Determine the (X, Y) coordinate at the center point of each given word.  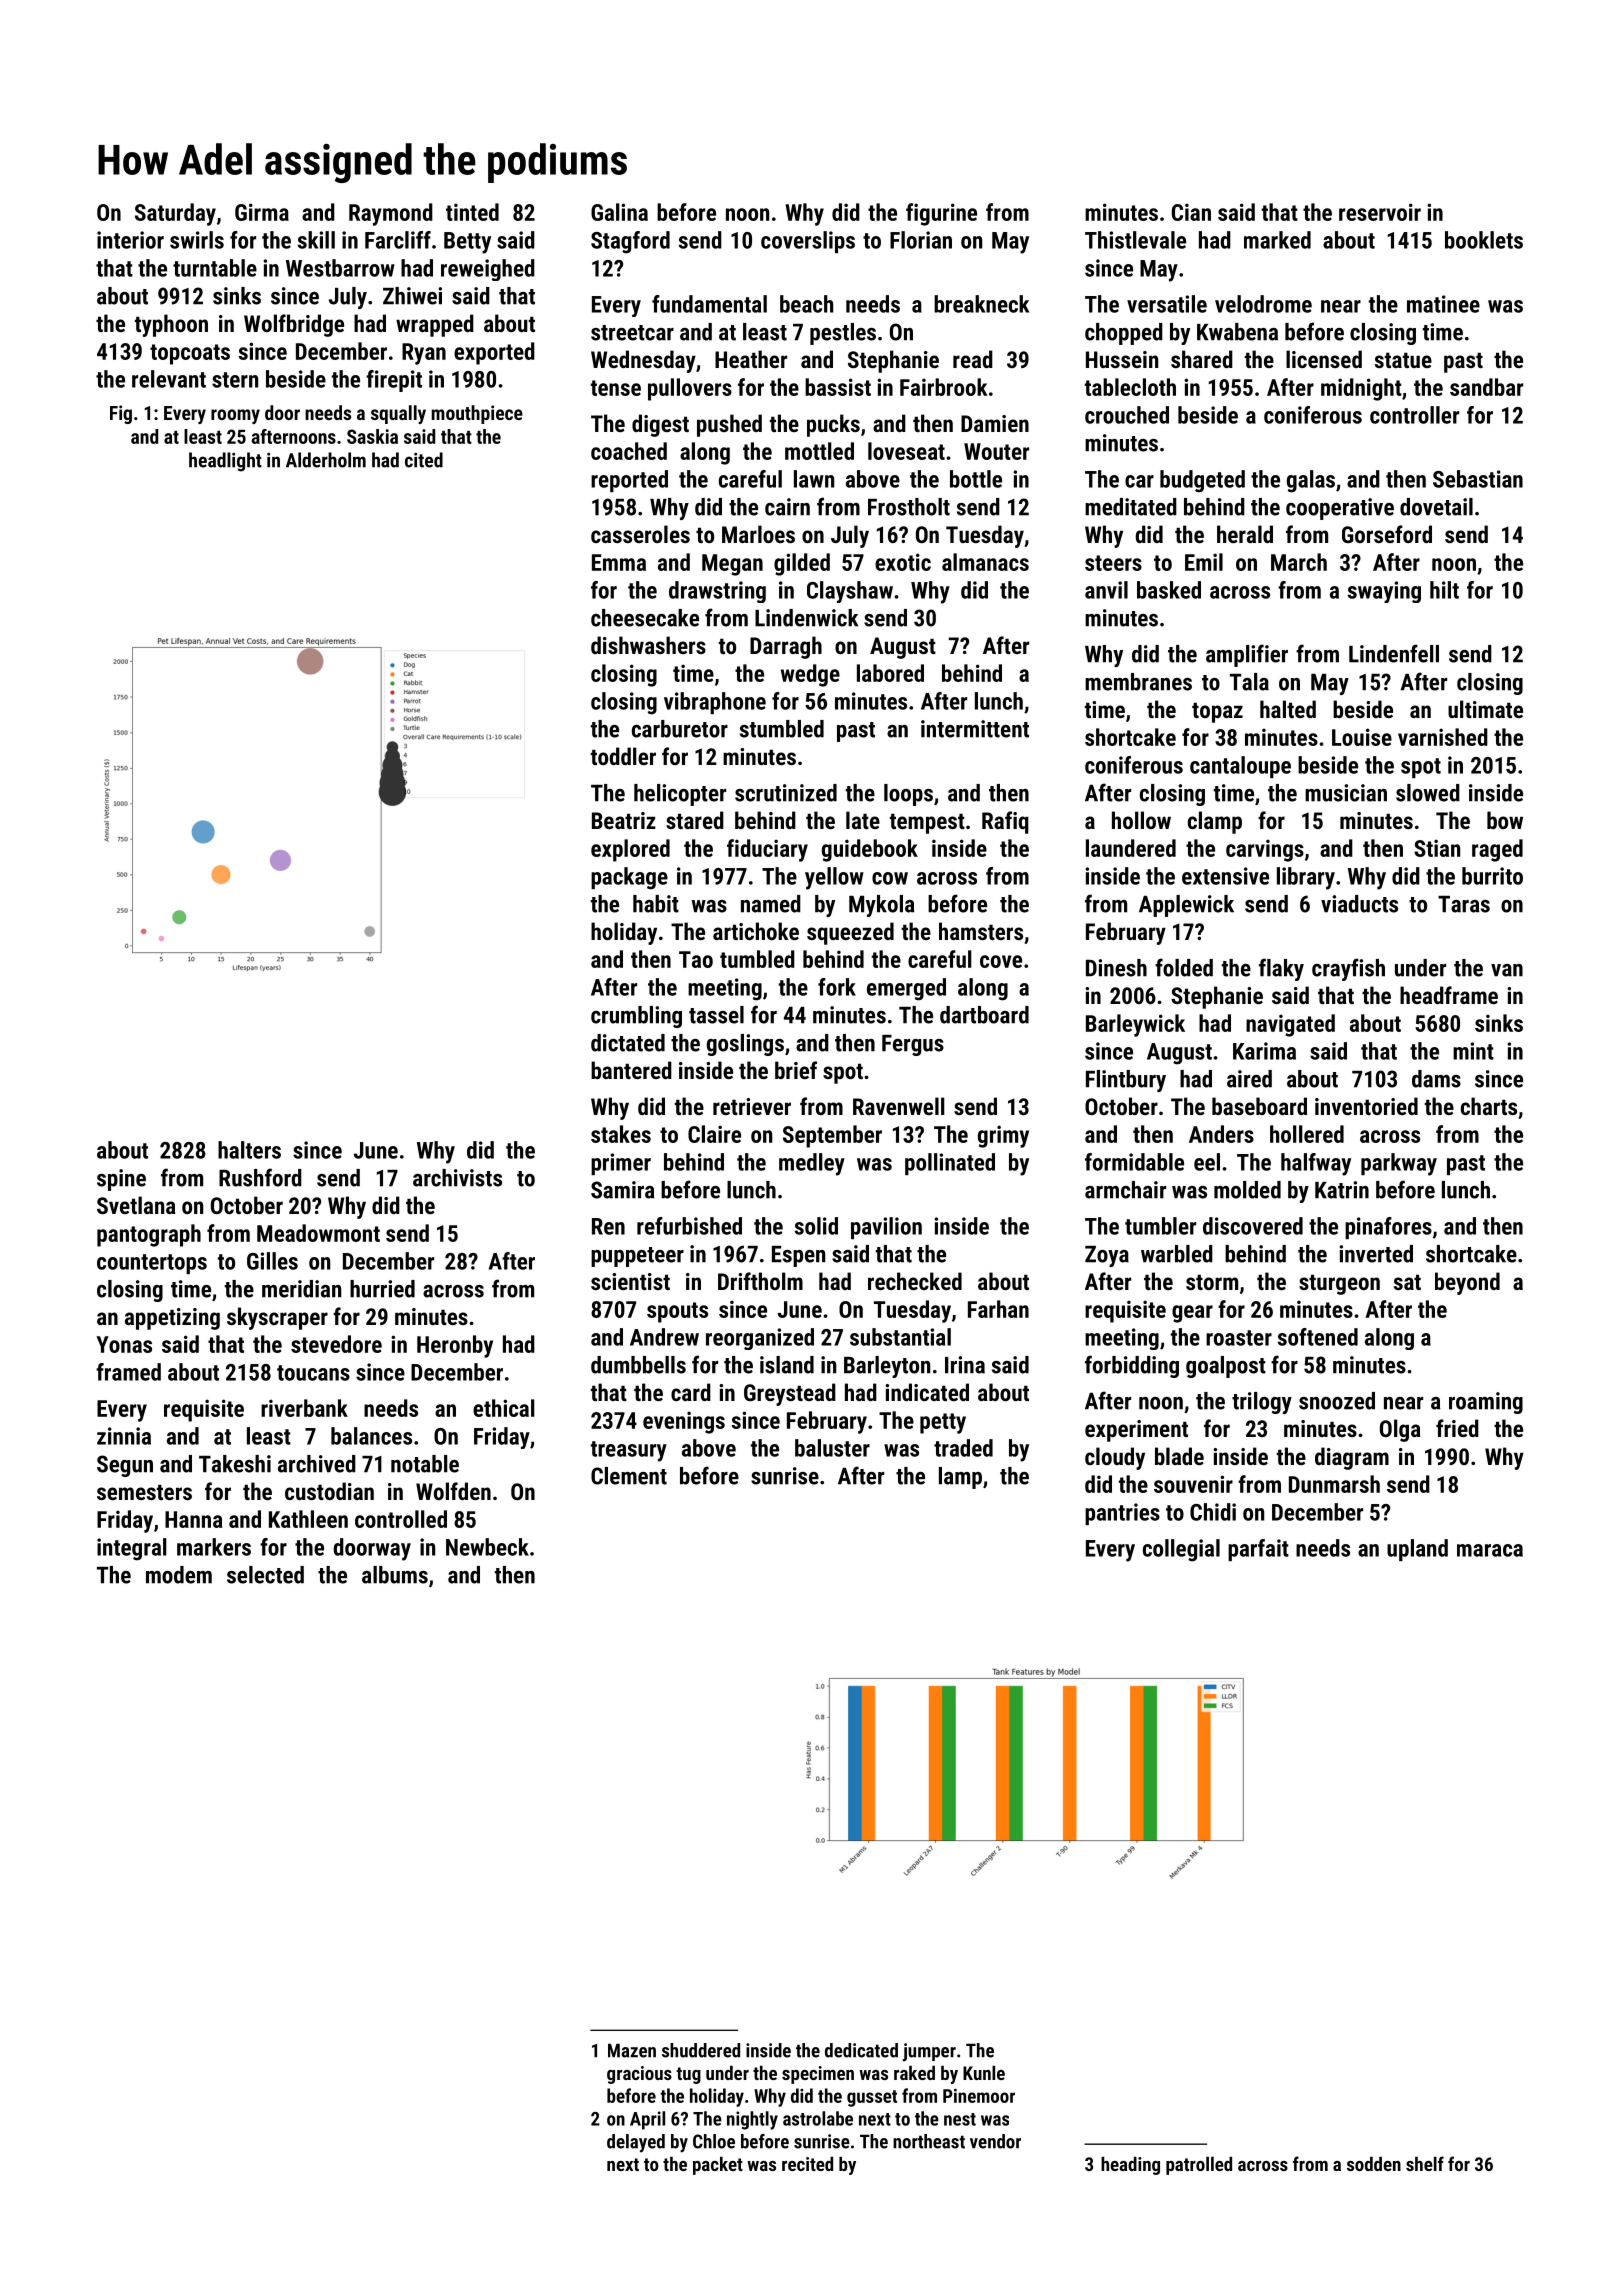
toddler (623, 756)
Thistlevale (1135, 240)
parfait (1258, 1550)
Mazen (632, 2050)
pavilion (886, 1228)
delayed (636, 2143)
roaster (1239, 1338)
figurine (941, 214)
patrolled (1199, 2166)
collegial (1181, 1550)
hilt (1444, 590)
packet (718, 2166)
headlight (225, 462)
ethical (504, 1408)
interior (130, 240)
